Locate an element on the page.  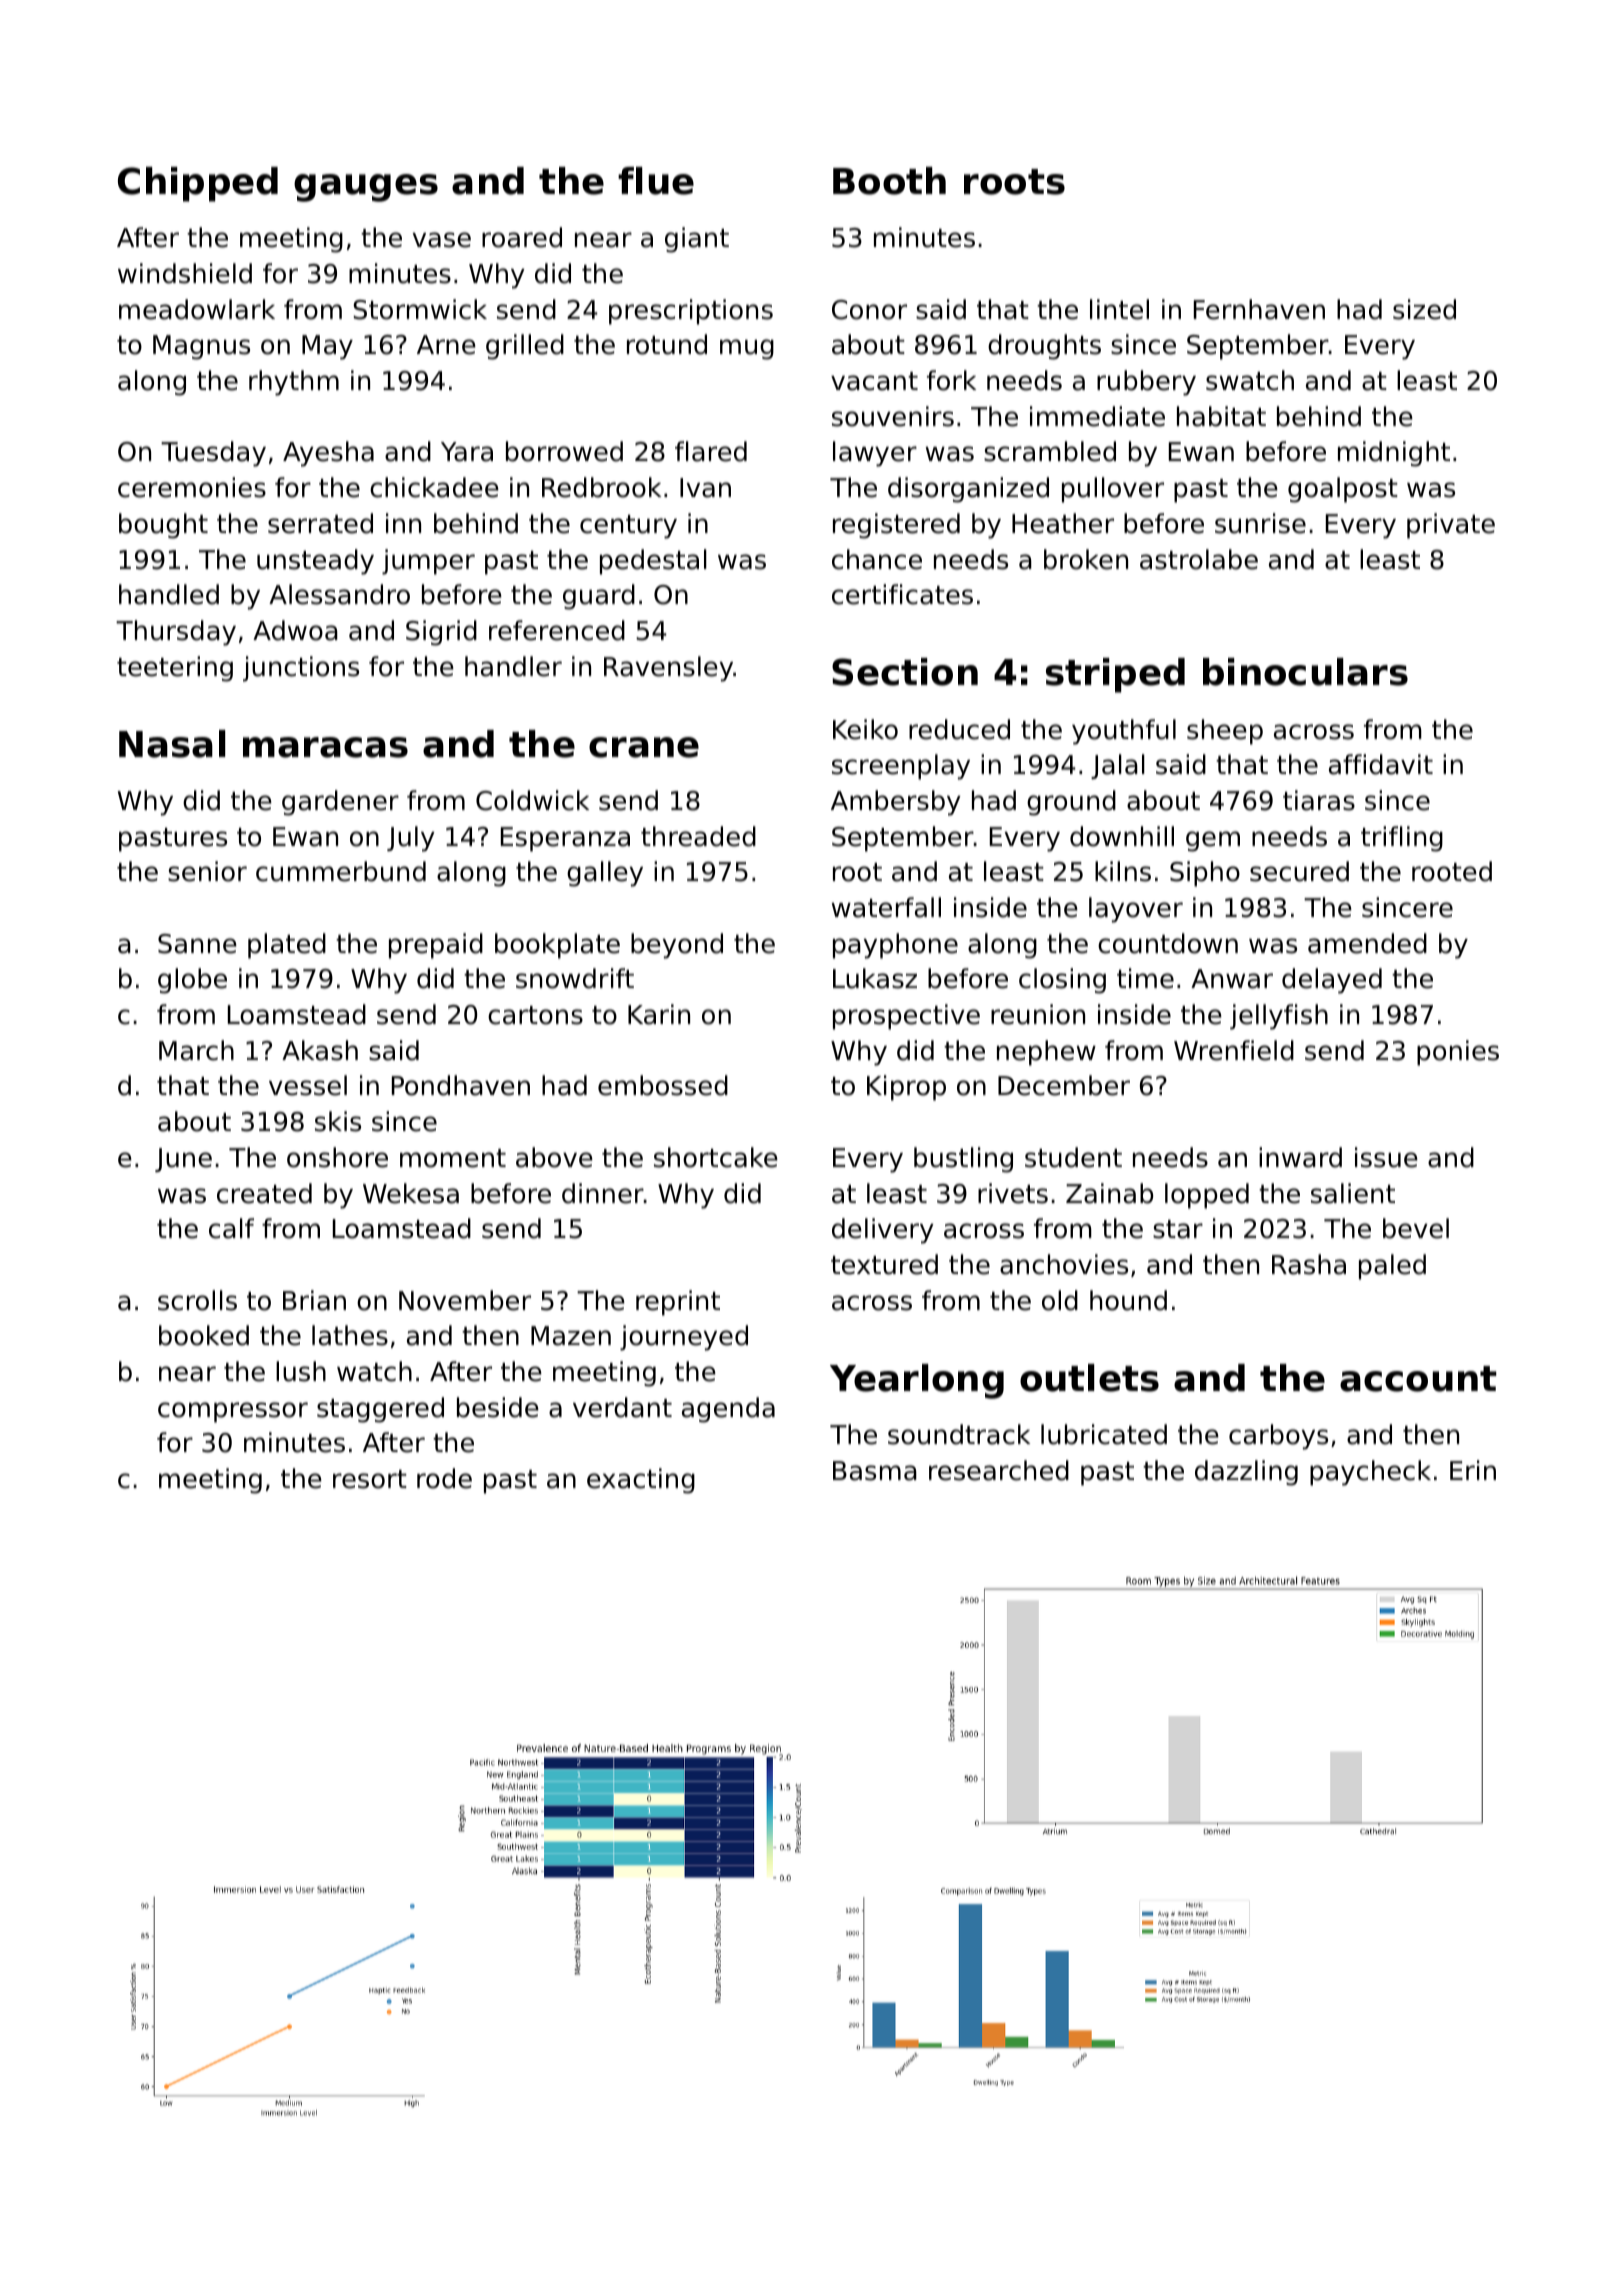
pullover is located at coordinates (1113, 490).
